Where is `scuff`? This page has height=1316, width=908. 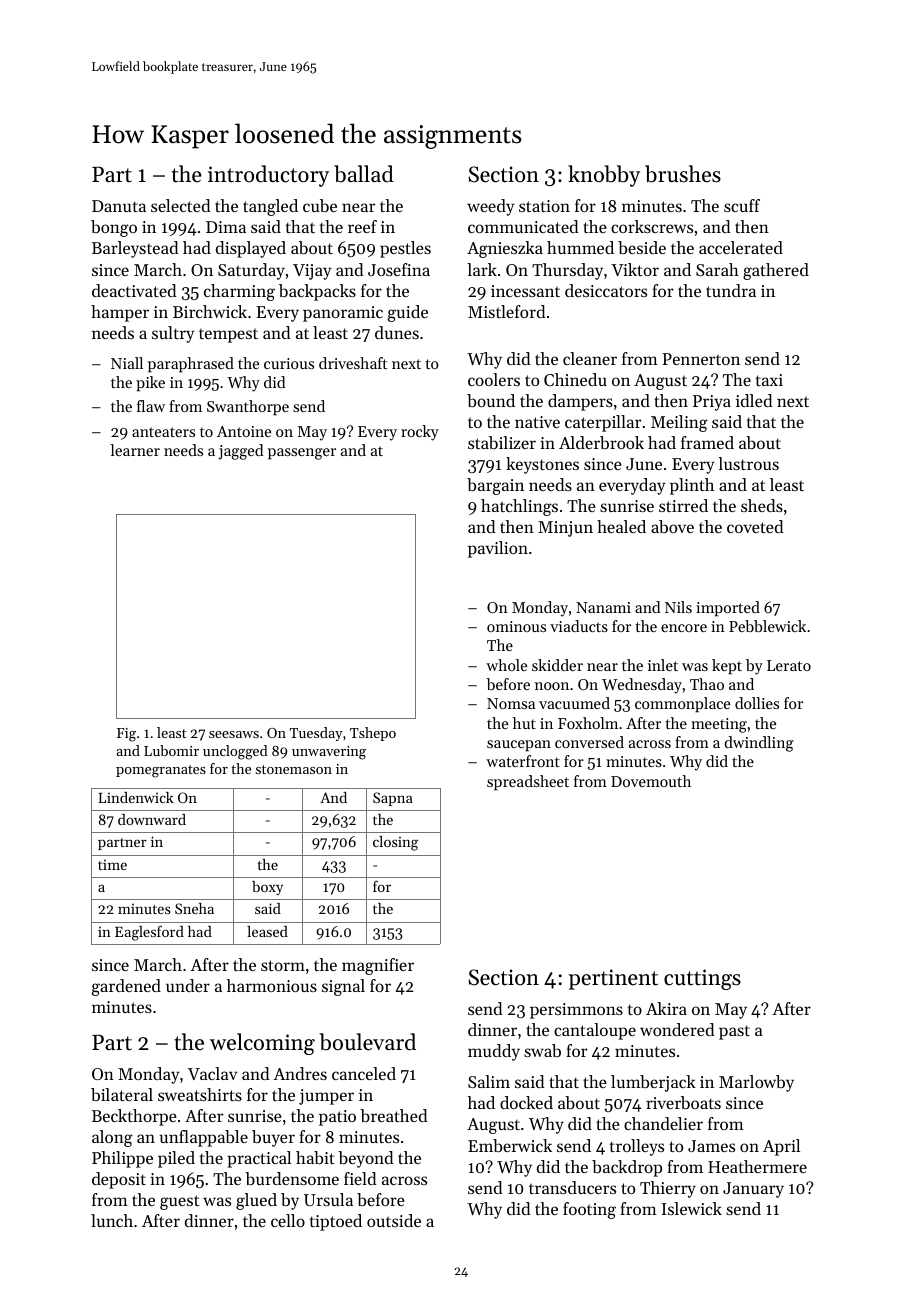
scuff is located at coordinates (742, 205).
